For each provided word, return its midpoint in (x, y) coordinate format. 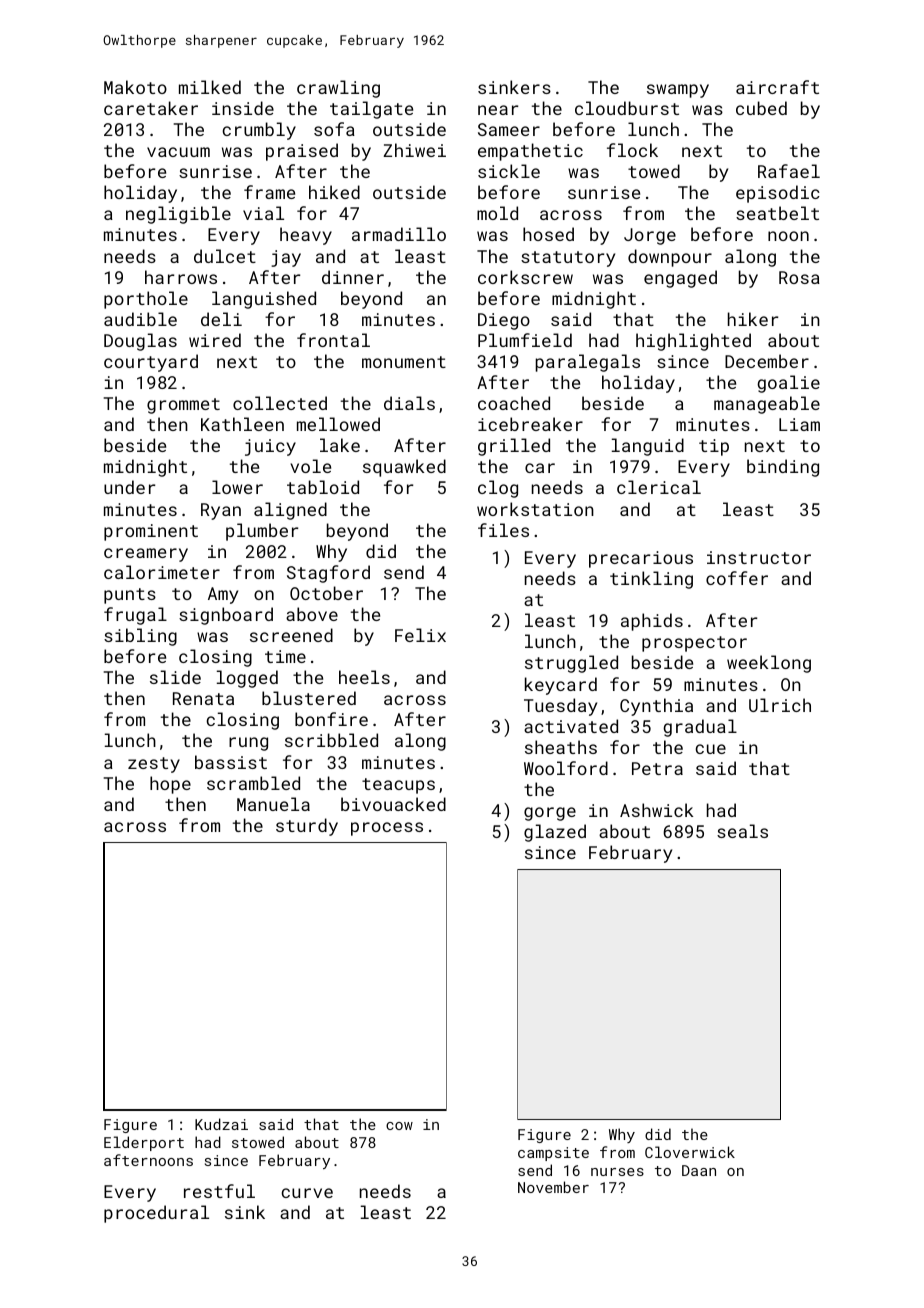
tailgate (371, 110)
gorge (550, 814)
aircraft (777, 87)
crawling (338, 89)
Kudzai (221, 1124)
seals (742, 831)
